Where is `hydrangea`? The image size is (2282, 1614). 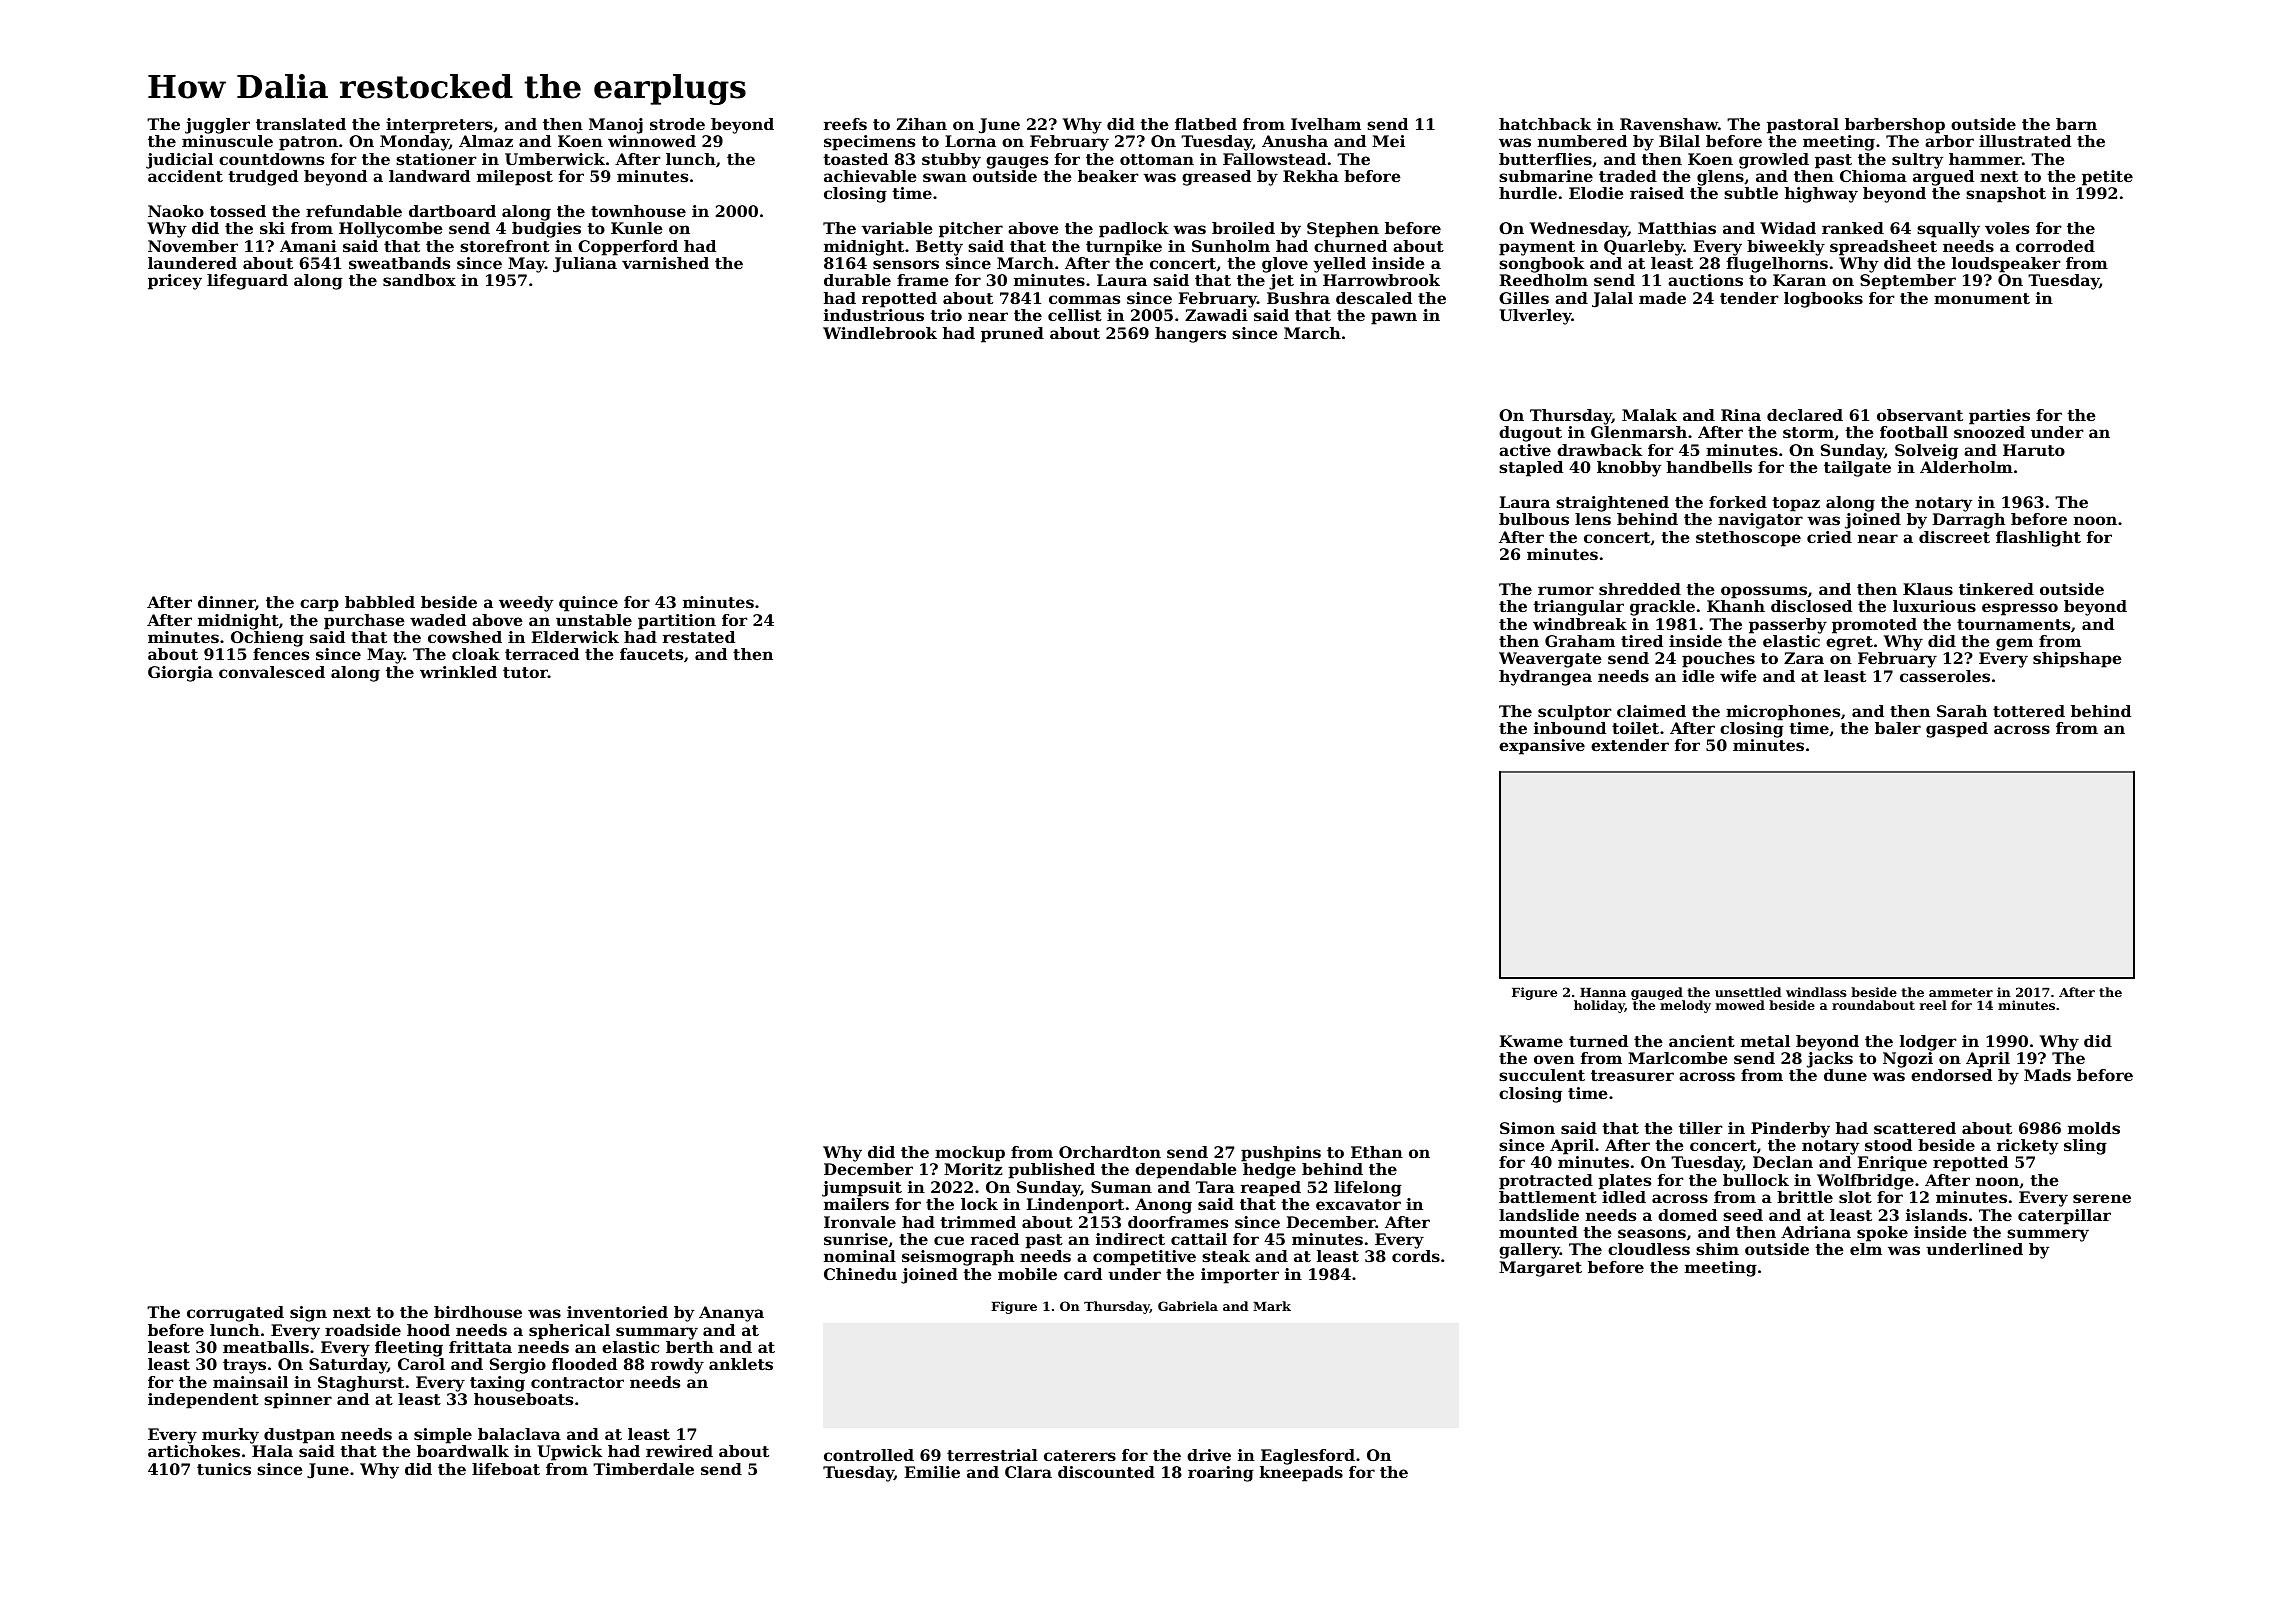
hydrangea is located at coordinates (1545, 678).
